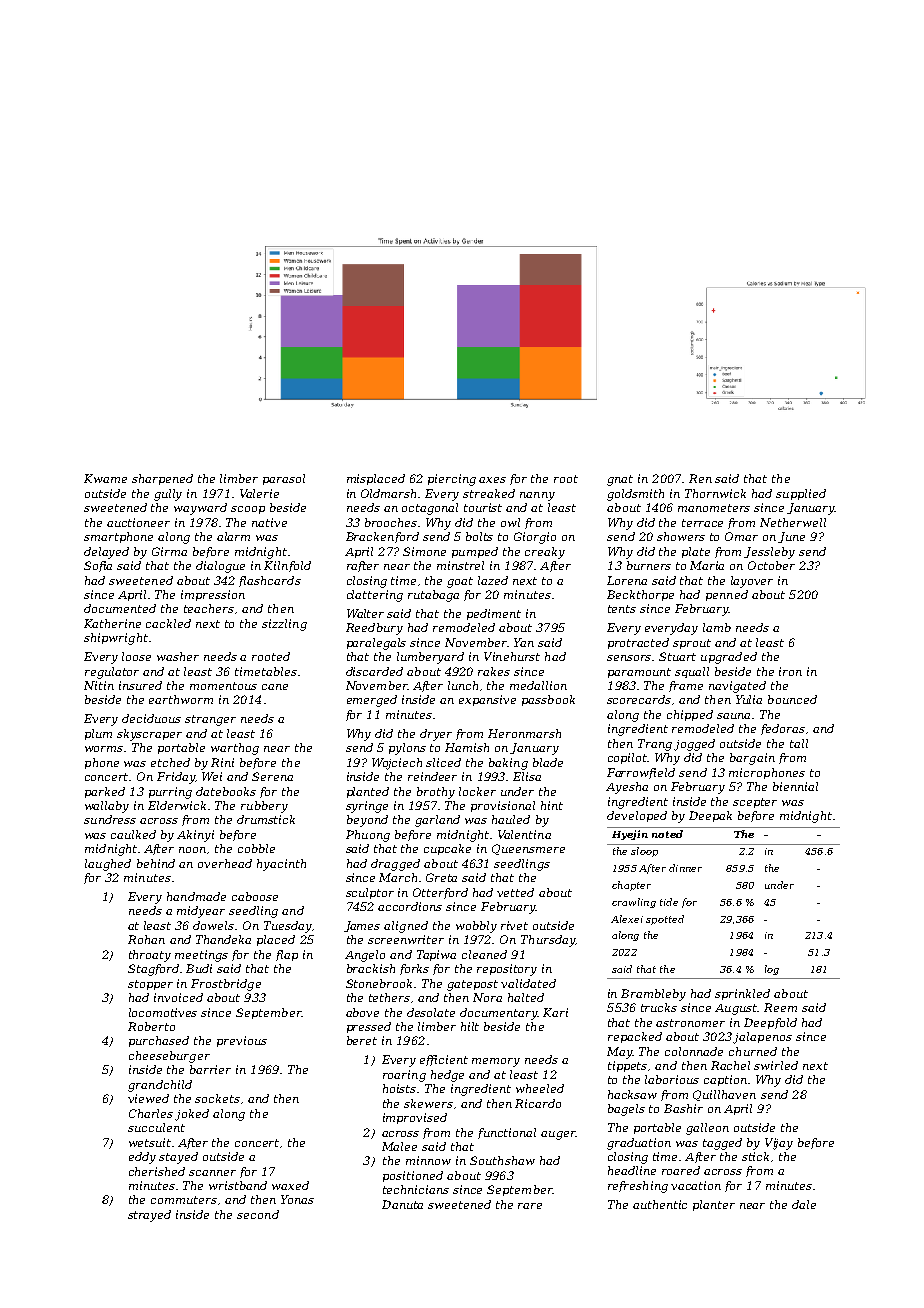 This page has width=924, height=1308. Describe the element at coordinates (284, 479) in the page. I see `parasol` at that location.
